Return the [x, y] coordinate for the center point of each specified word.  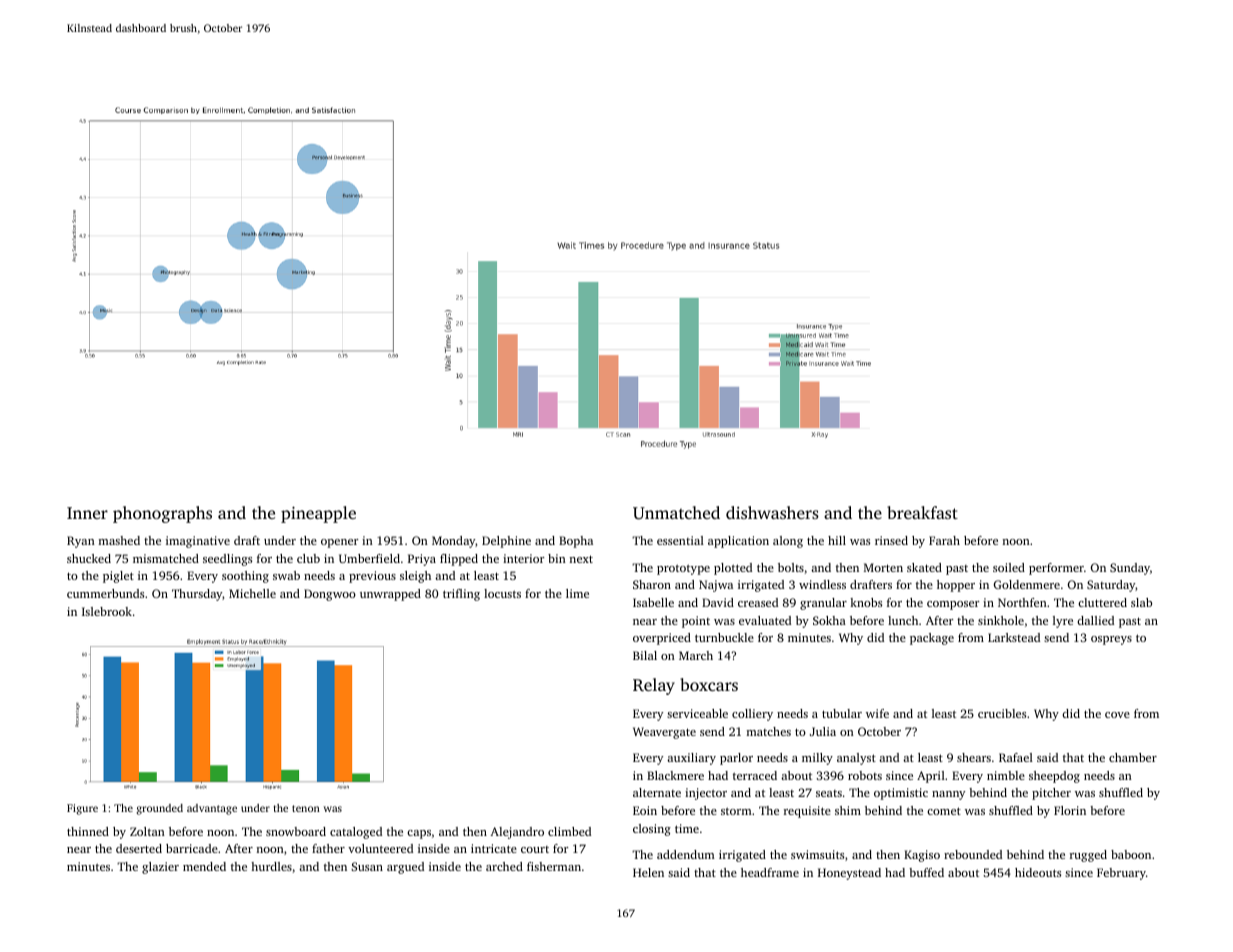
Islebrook [107, 611]
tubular [842, 713]
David [718, 602]
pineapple [318, 514]
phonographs [162, 514]
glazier [160, 868]
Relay [654, 686]
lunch [903, 620]
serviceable [697, 713]
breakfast [922, 512]
